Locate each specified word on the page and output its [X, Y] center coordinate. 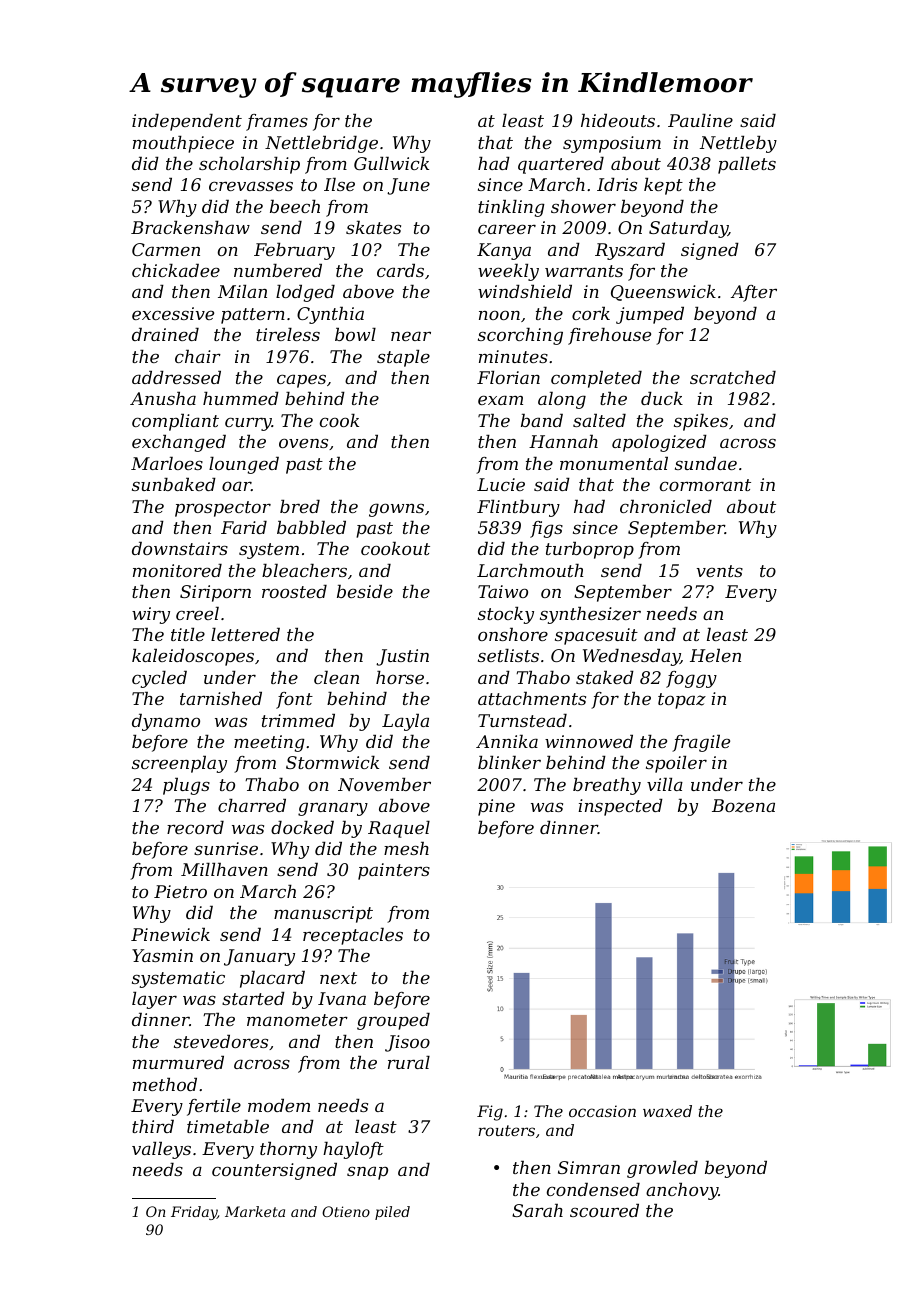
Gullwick [391, 163]
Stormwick [332, 762]
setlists [508, 655]
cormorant [705, 485]
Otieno [346, 1211]
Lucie [501, 484]
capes [301, 381]
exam [500, 400]
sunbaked [174, 484]
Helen [715, 655]
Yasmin [162, 955]
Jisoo [407, 1043]
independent [187, 122]
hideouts [618, 120]
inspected [620, 807]
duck [662, 398]
